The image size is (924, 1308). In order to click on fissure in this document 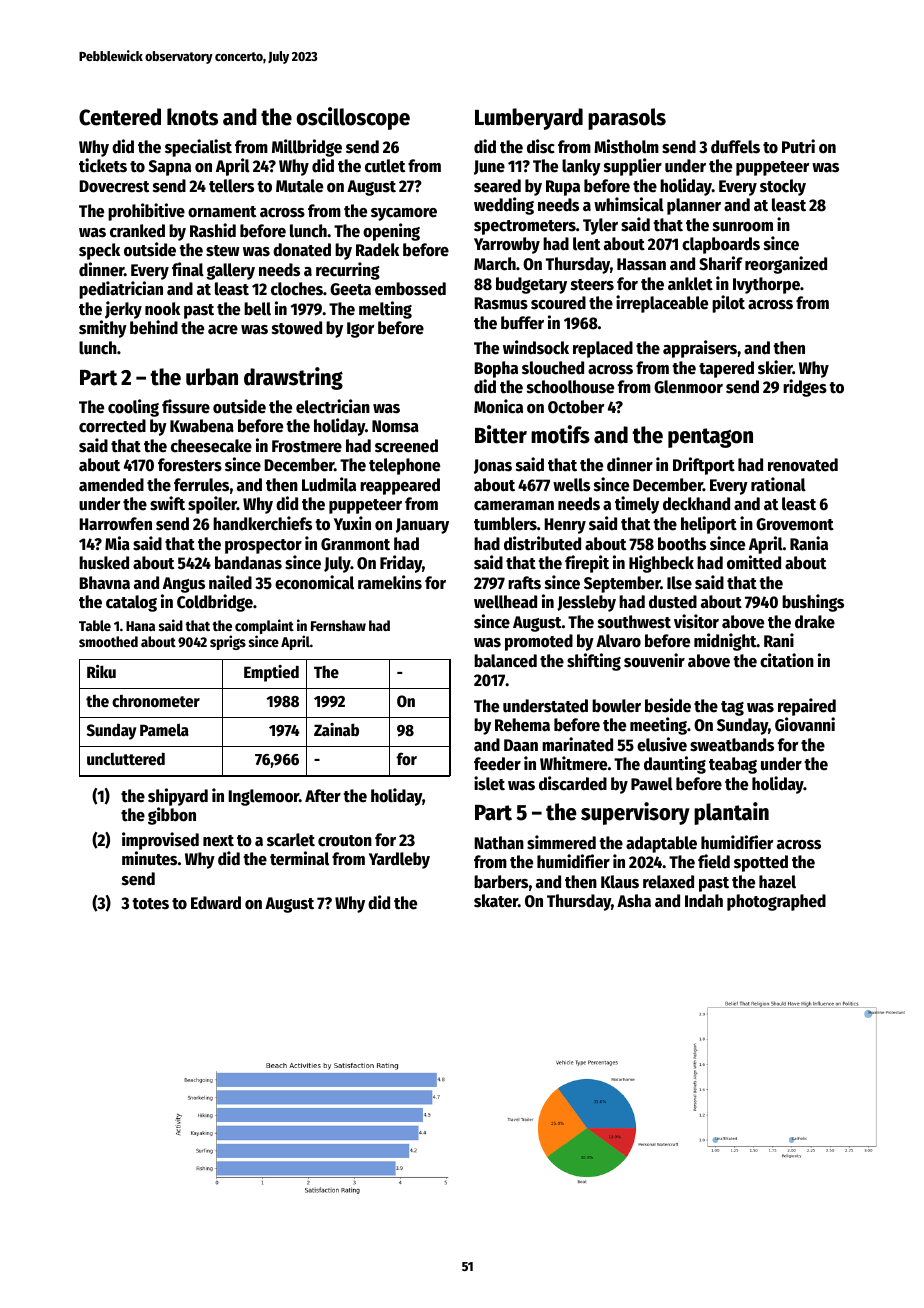, I will do `click(186, 406)`.
